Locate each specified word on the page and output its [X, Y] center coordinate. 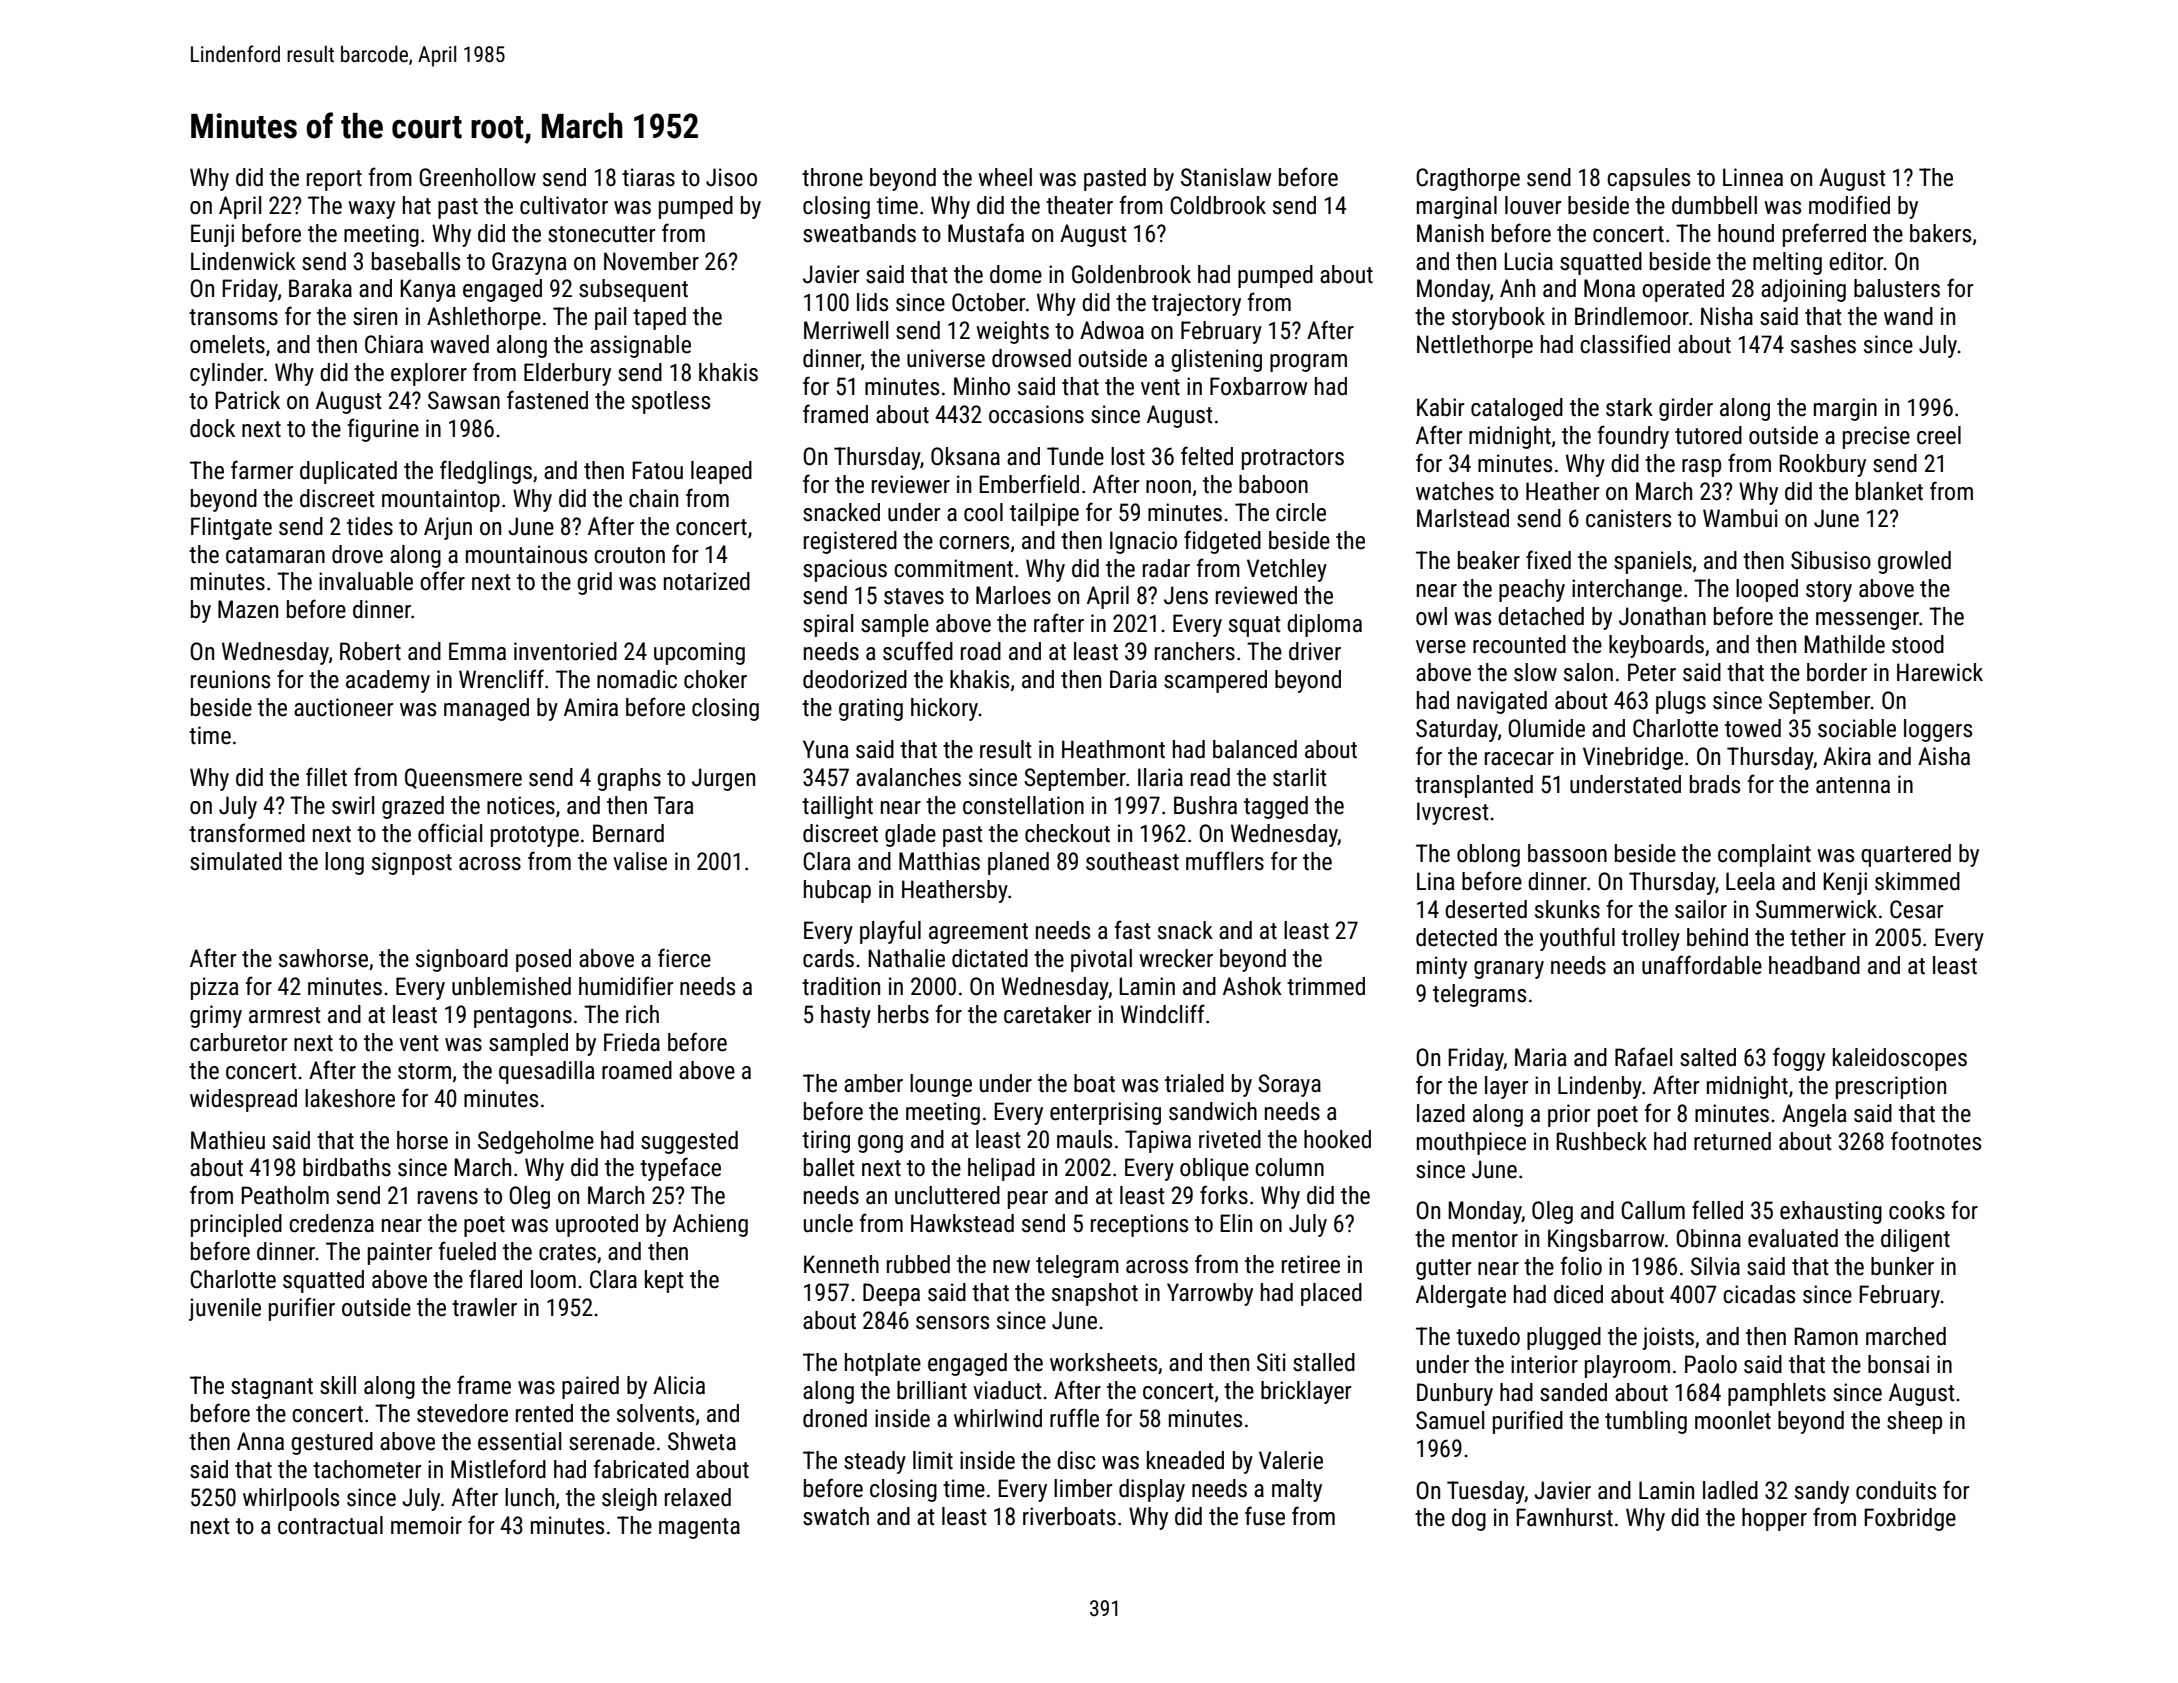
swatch [836, 1516]
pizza [215, 988]
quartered [1906, 855]
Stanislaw [1226, 177]
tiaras [648, 177]
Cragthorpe [1468, 179]
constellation [1023, 805]
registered [850, 542]
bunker [1902, 1266]
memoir [426, 1525]
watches [1455, 491]
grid [594, 583]
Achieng [710, 1225]
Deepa [891, 1294]
